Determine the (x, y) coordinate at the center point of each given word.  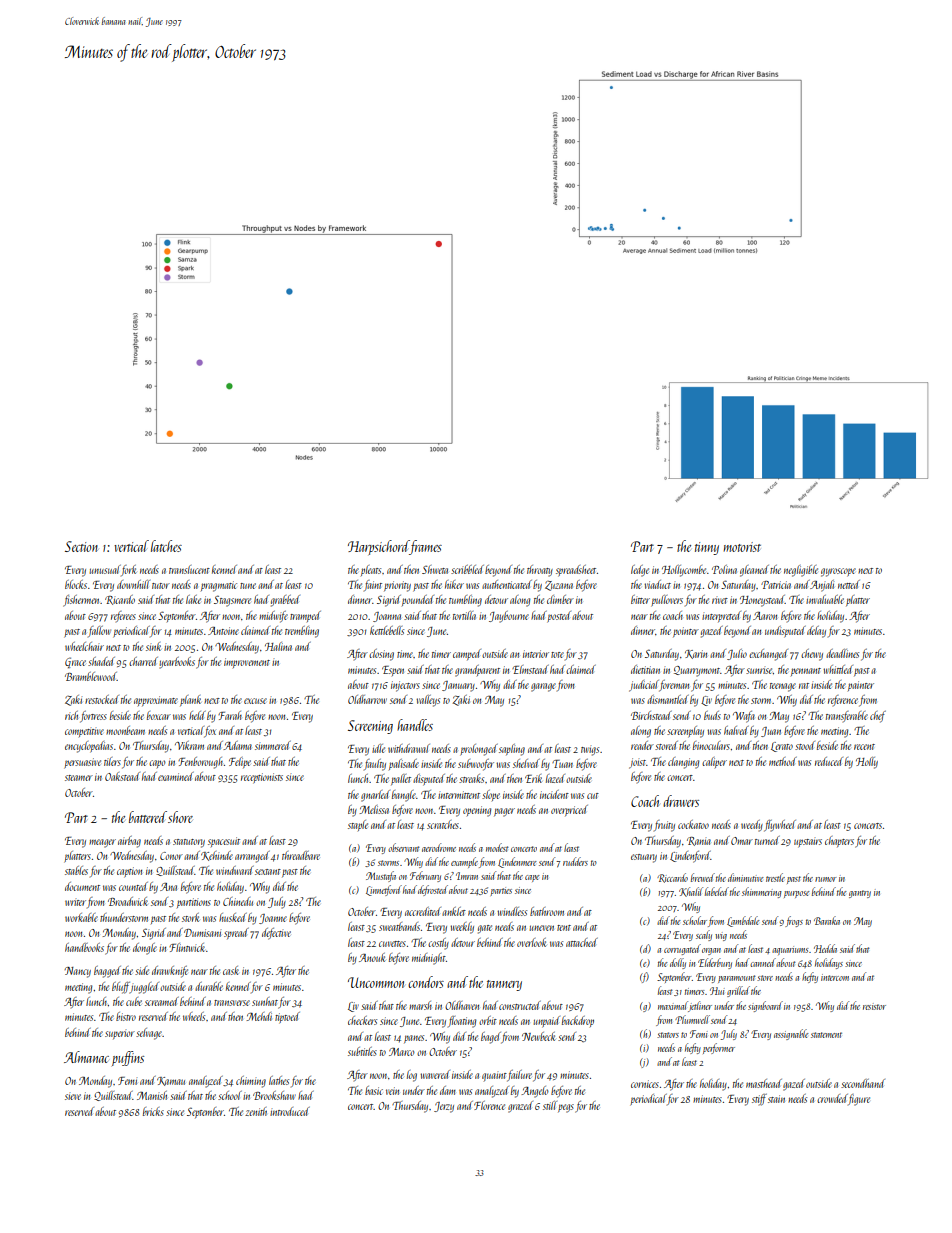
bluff (121, 988)
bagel (491, 1038)
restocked (102, 699)
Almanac (86, 1057)
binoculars (711, 745)
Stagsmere (232, 601)
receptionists (262, 778)
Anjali (822, 586)
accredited (423, 911)
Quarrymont (697, 671)
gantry (860, 894)
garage (543, 687)
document (82, 886)
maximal (673, 1005)
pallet (401, 779)
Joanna (387, 617)
